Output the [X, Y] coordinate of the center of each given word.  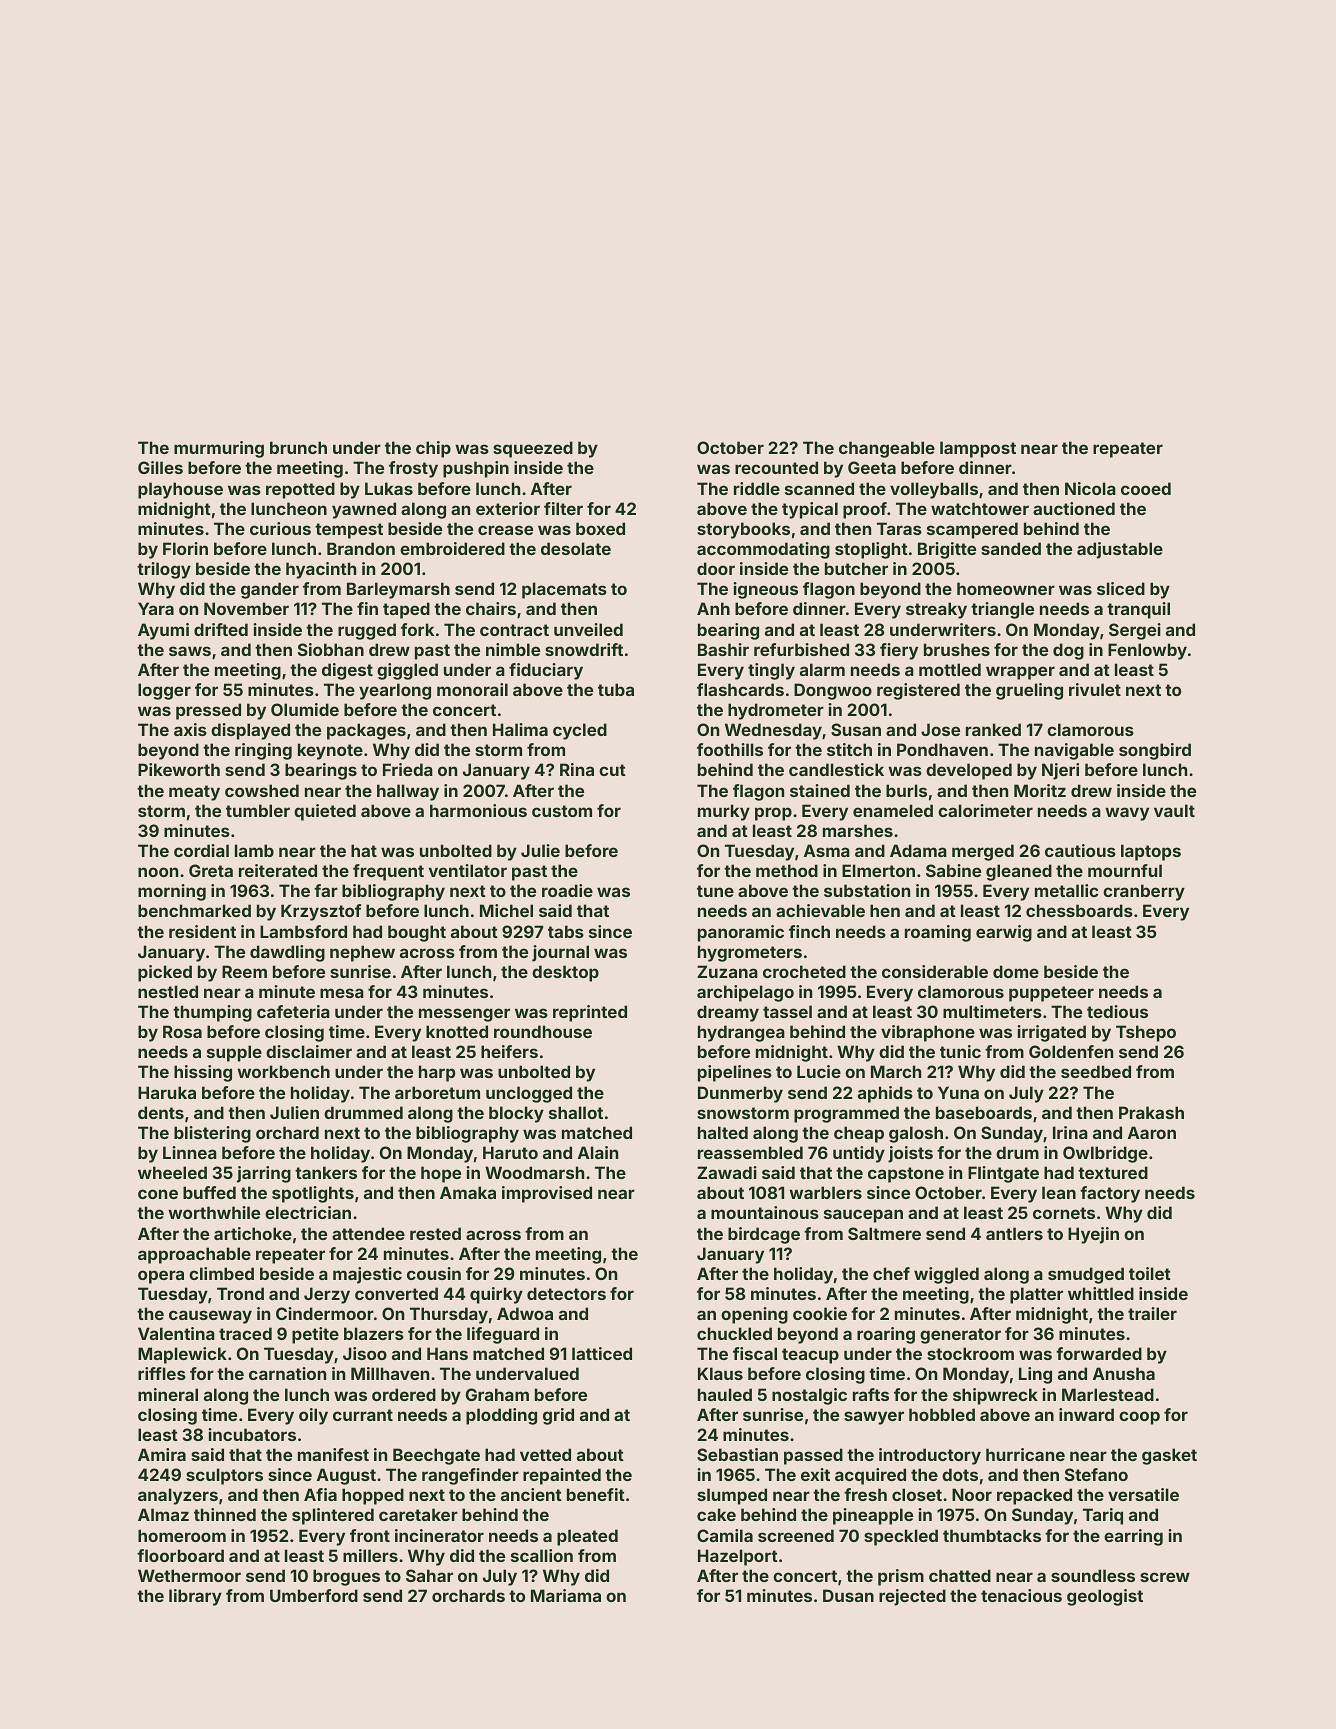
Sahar [429, 1575]
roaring [886, 1335]
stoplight [871, 550]
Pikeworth [179, 769]
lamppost [978, 449]
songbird [1155, 751]
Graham [497, 1394]
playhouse [180, 490]
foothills [730, 749]
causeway [210, 1317]
